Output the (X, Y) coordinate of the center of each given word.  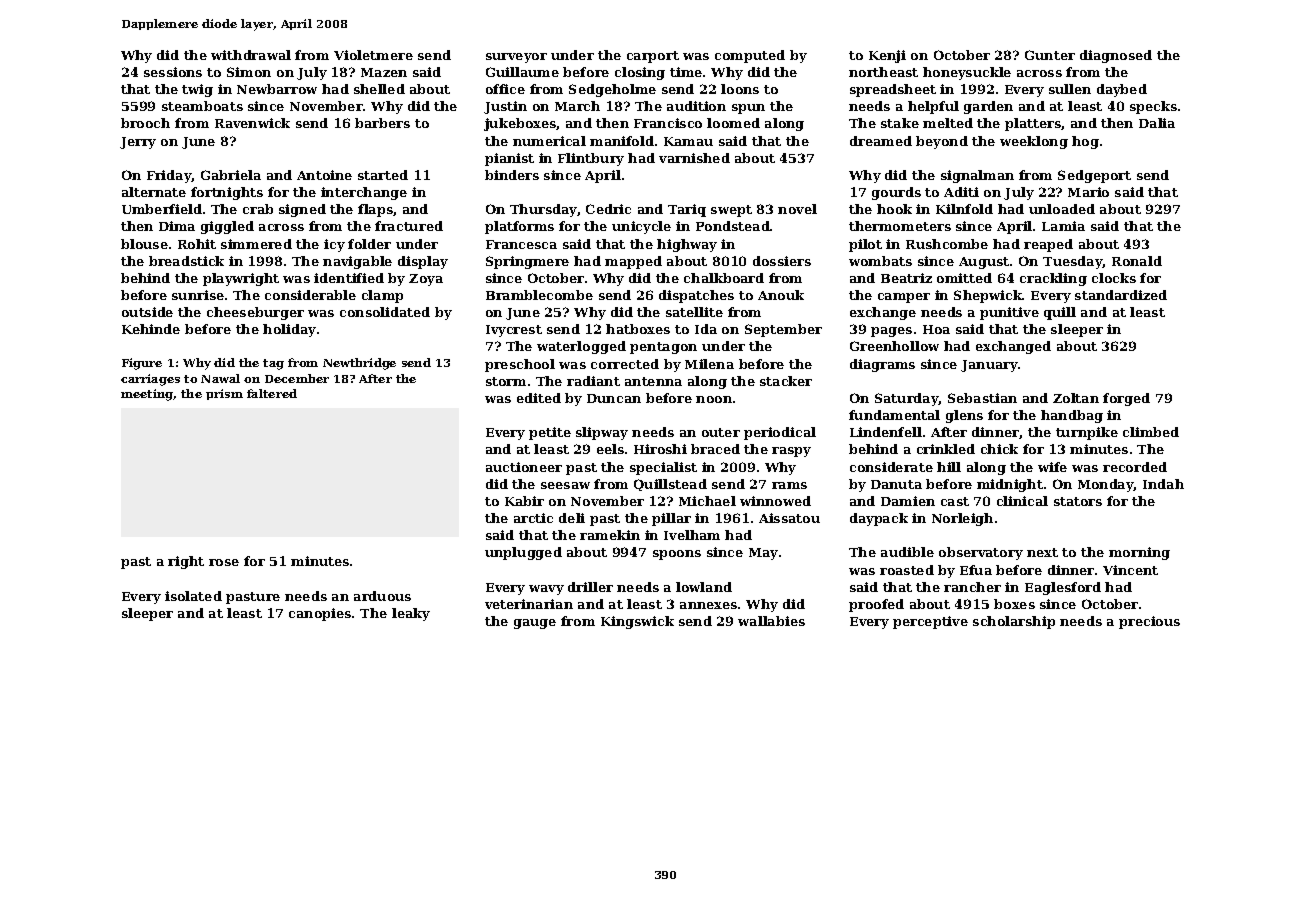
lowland (704, 587)
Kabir (524, 501)
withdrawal (251, 55)
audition (696, 106)
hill (949, 467)
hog (1085, 142)
